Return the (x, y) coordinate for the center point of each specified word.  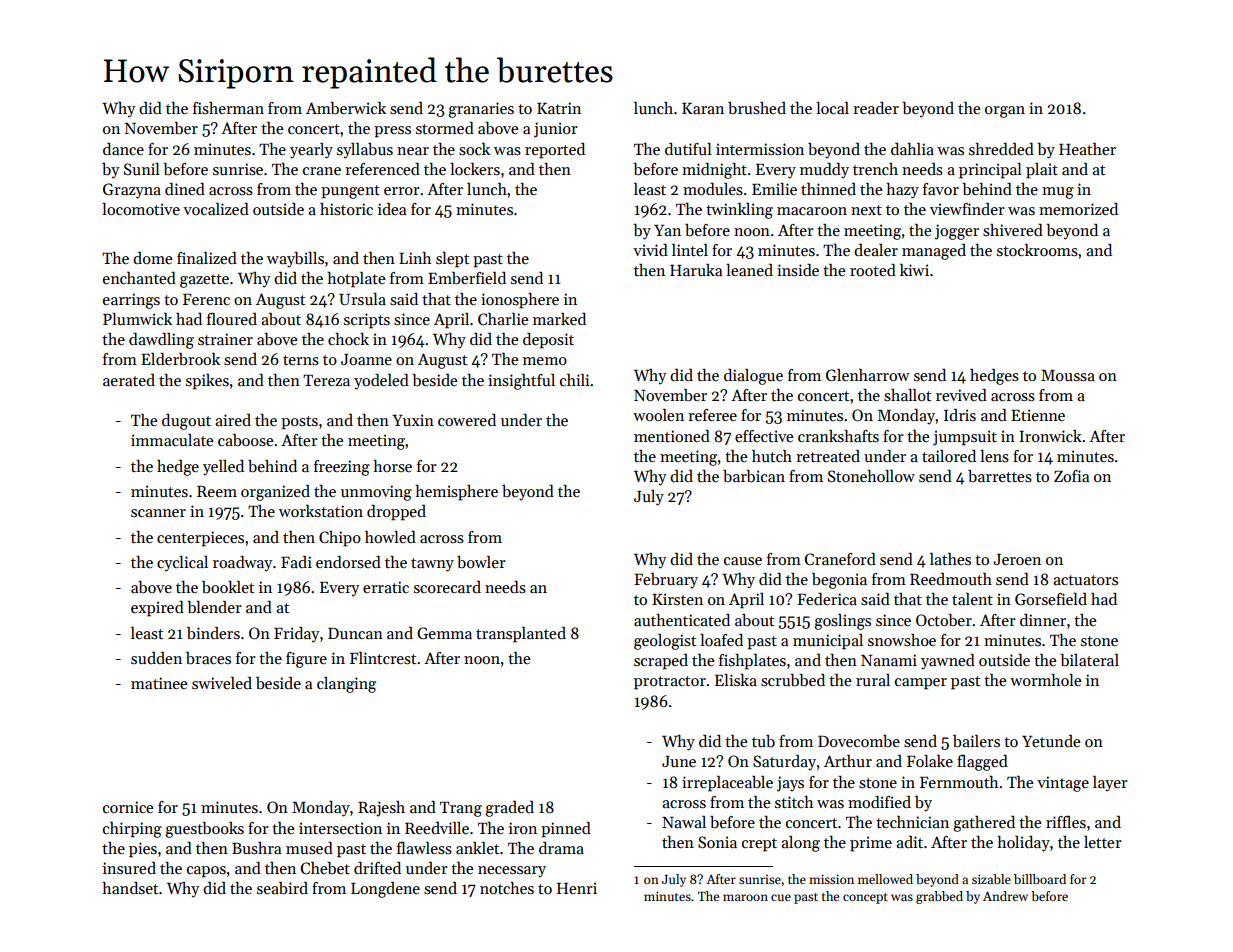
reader (876, 108)
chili (574, 380)
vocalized (216, 209)
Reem (217, 491)
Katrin (559, 108)
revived (961, 395)
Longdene (385, 890)
